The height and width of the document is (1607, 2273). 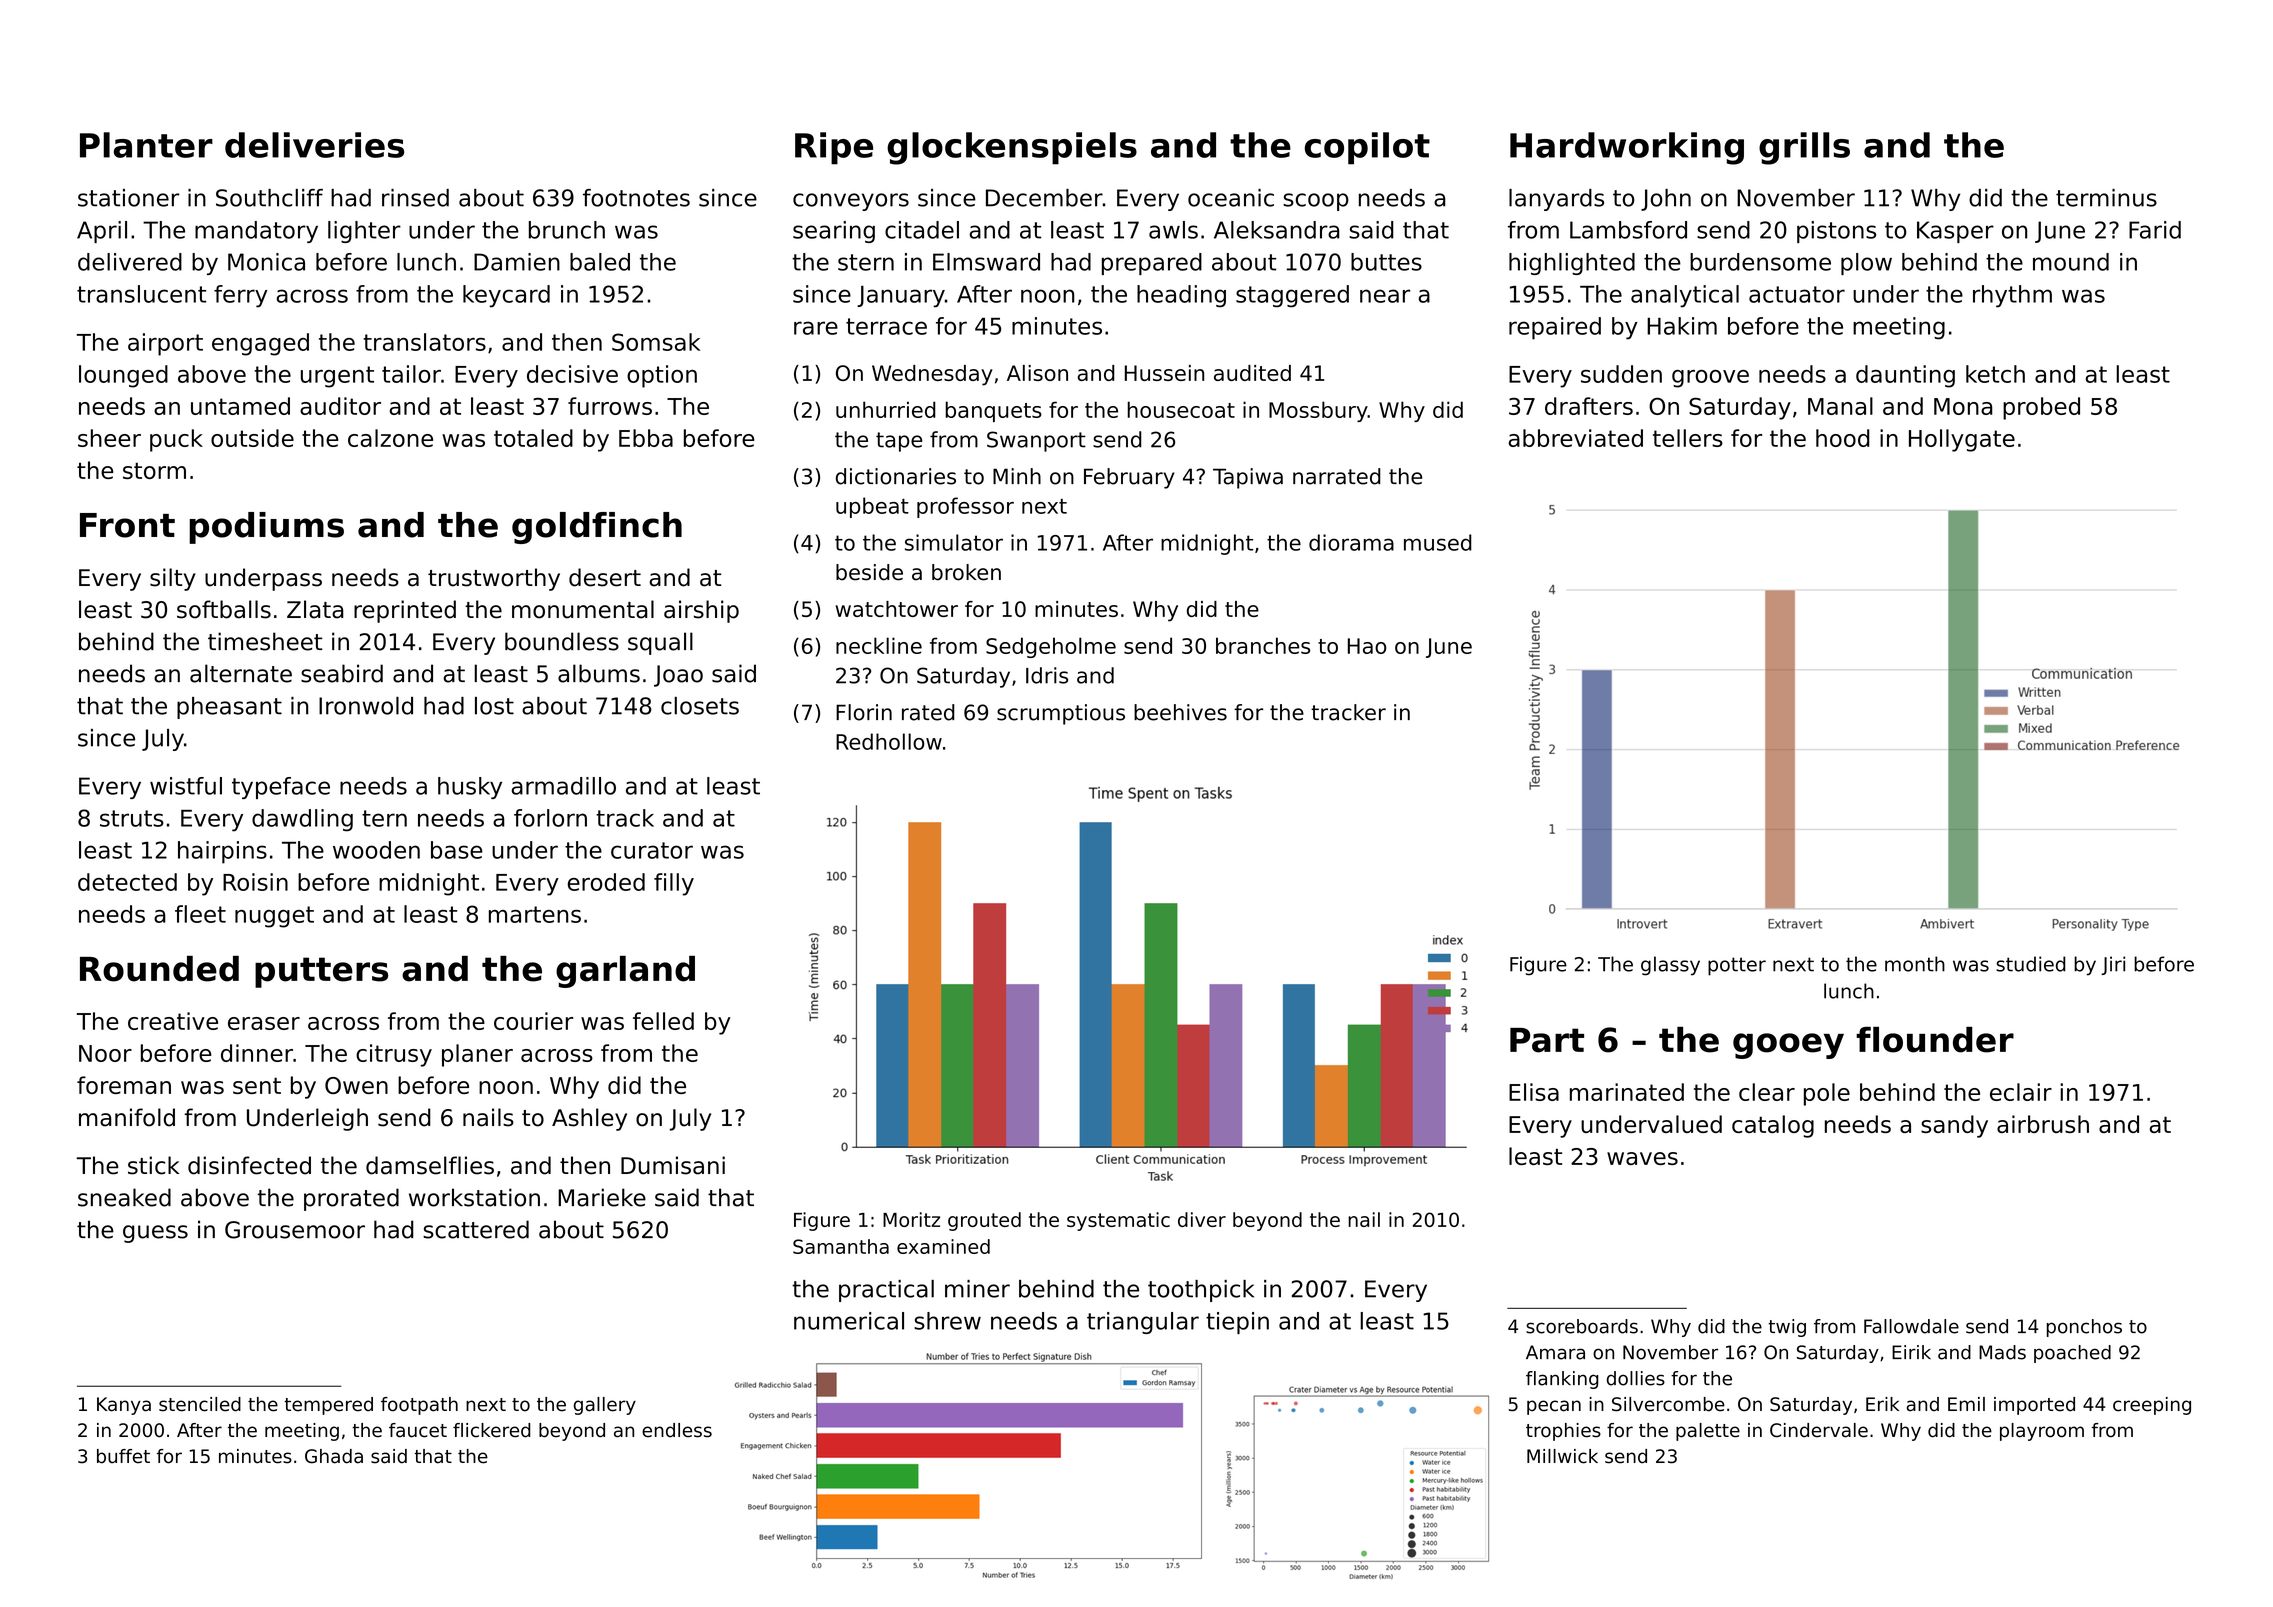 What do you see at coordinates (494, 706) in the document?
I see `lost` at bounding box center [494, 706].
